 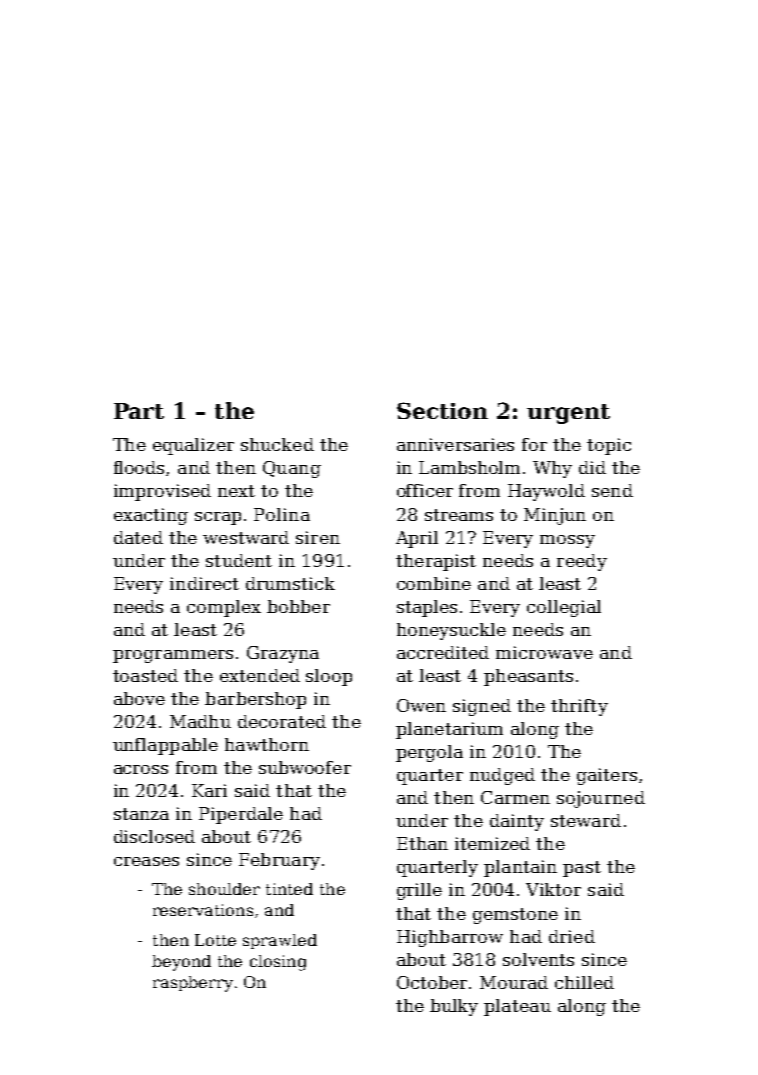 What do you see at coordinates (277, 444) in the screenshot?
I see `shucked` at bounding box center [277, 444].
